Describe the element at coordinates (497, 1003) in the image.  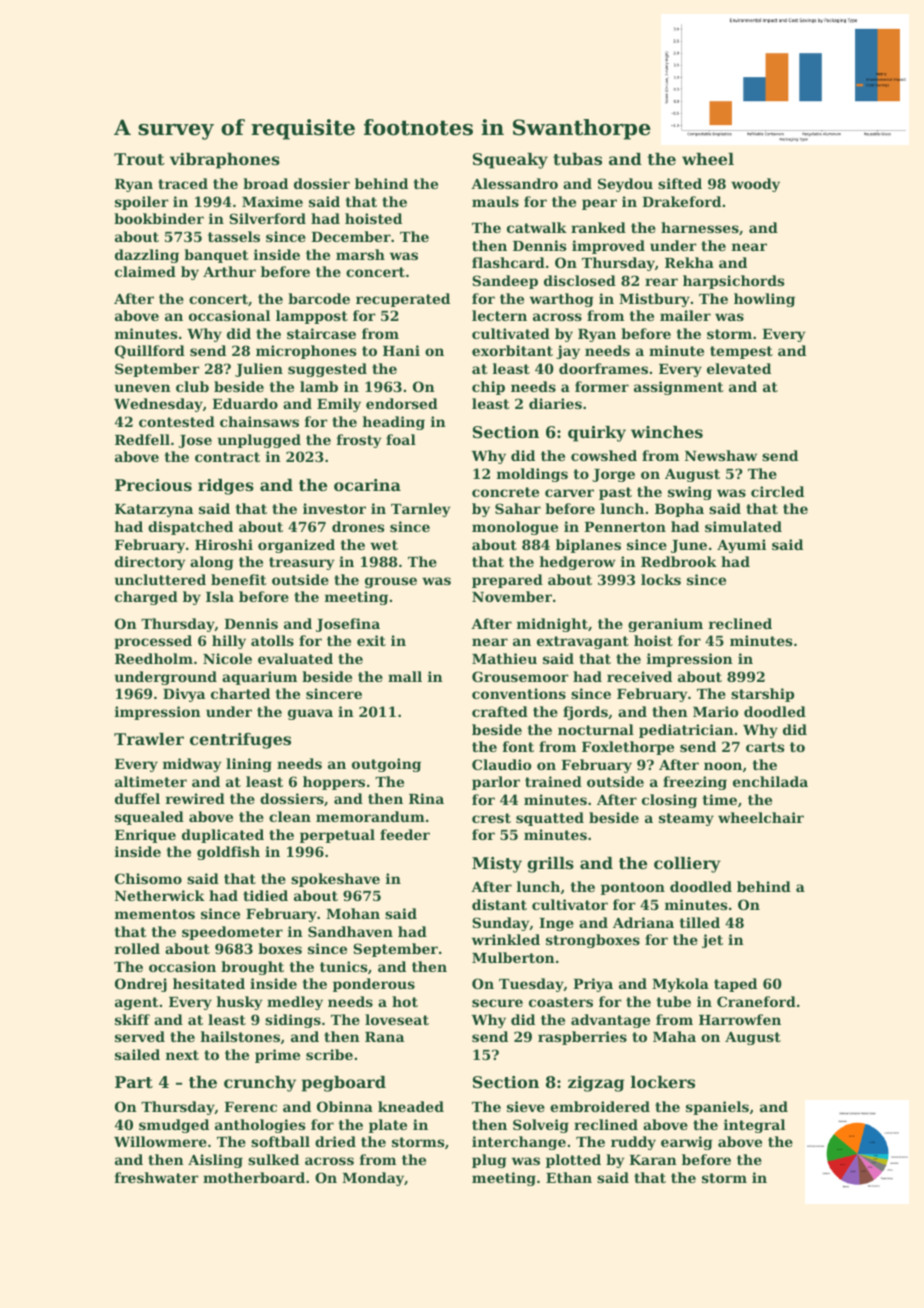
I see `secure` at that location.
